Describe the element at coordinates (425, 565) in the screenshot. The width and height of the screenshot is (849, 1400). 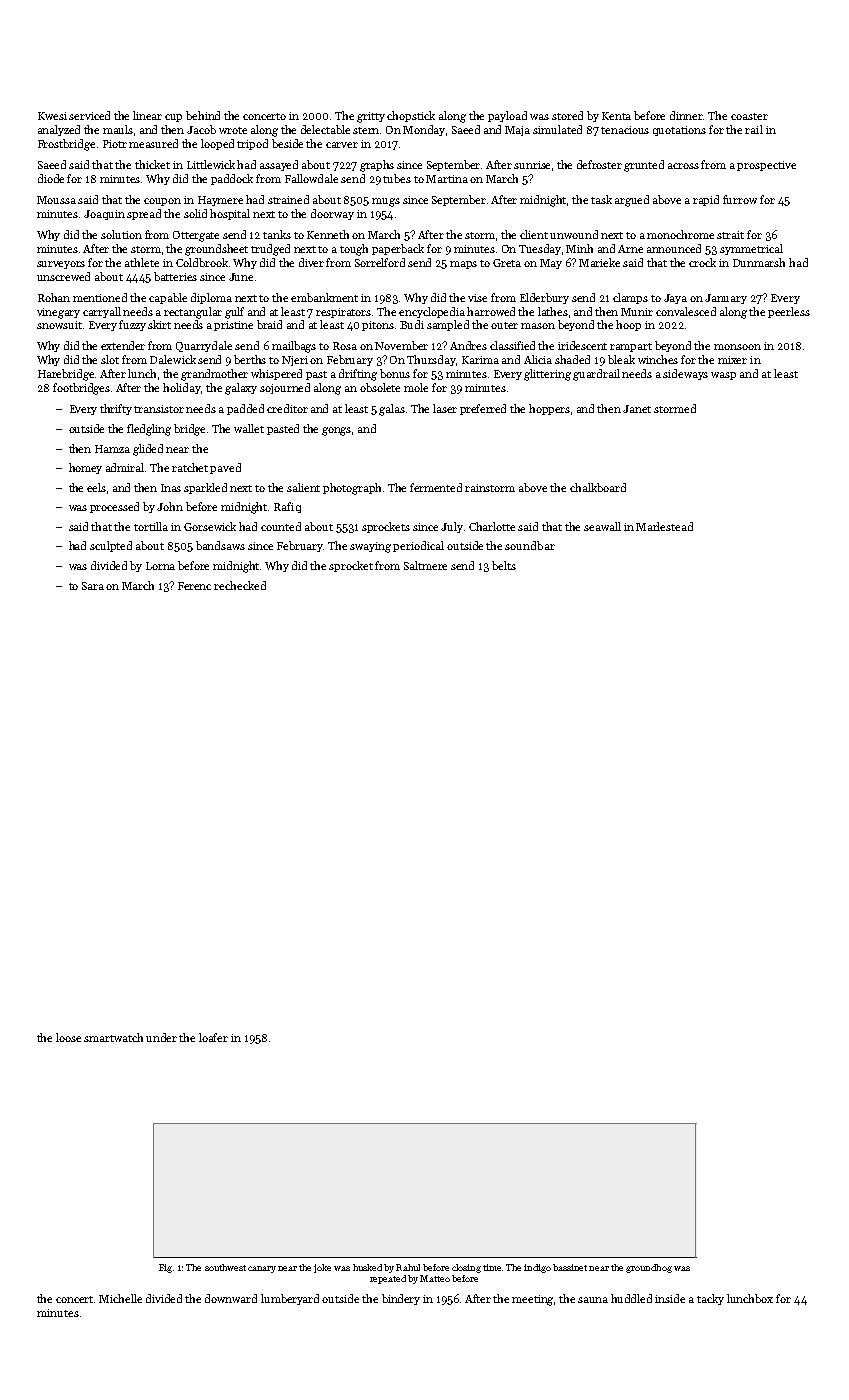
I see `Saltmere` at that location.
